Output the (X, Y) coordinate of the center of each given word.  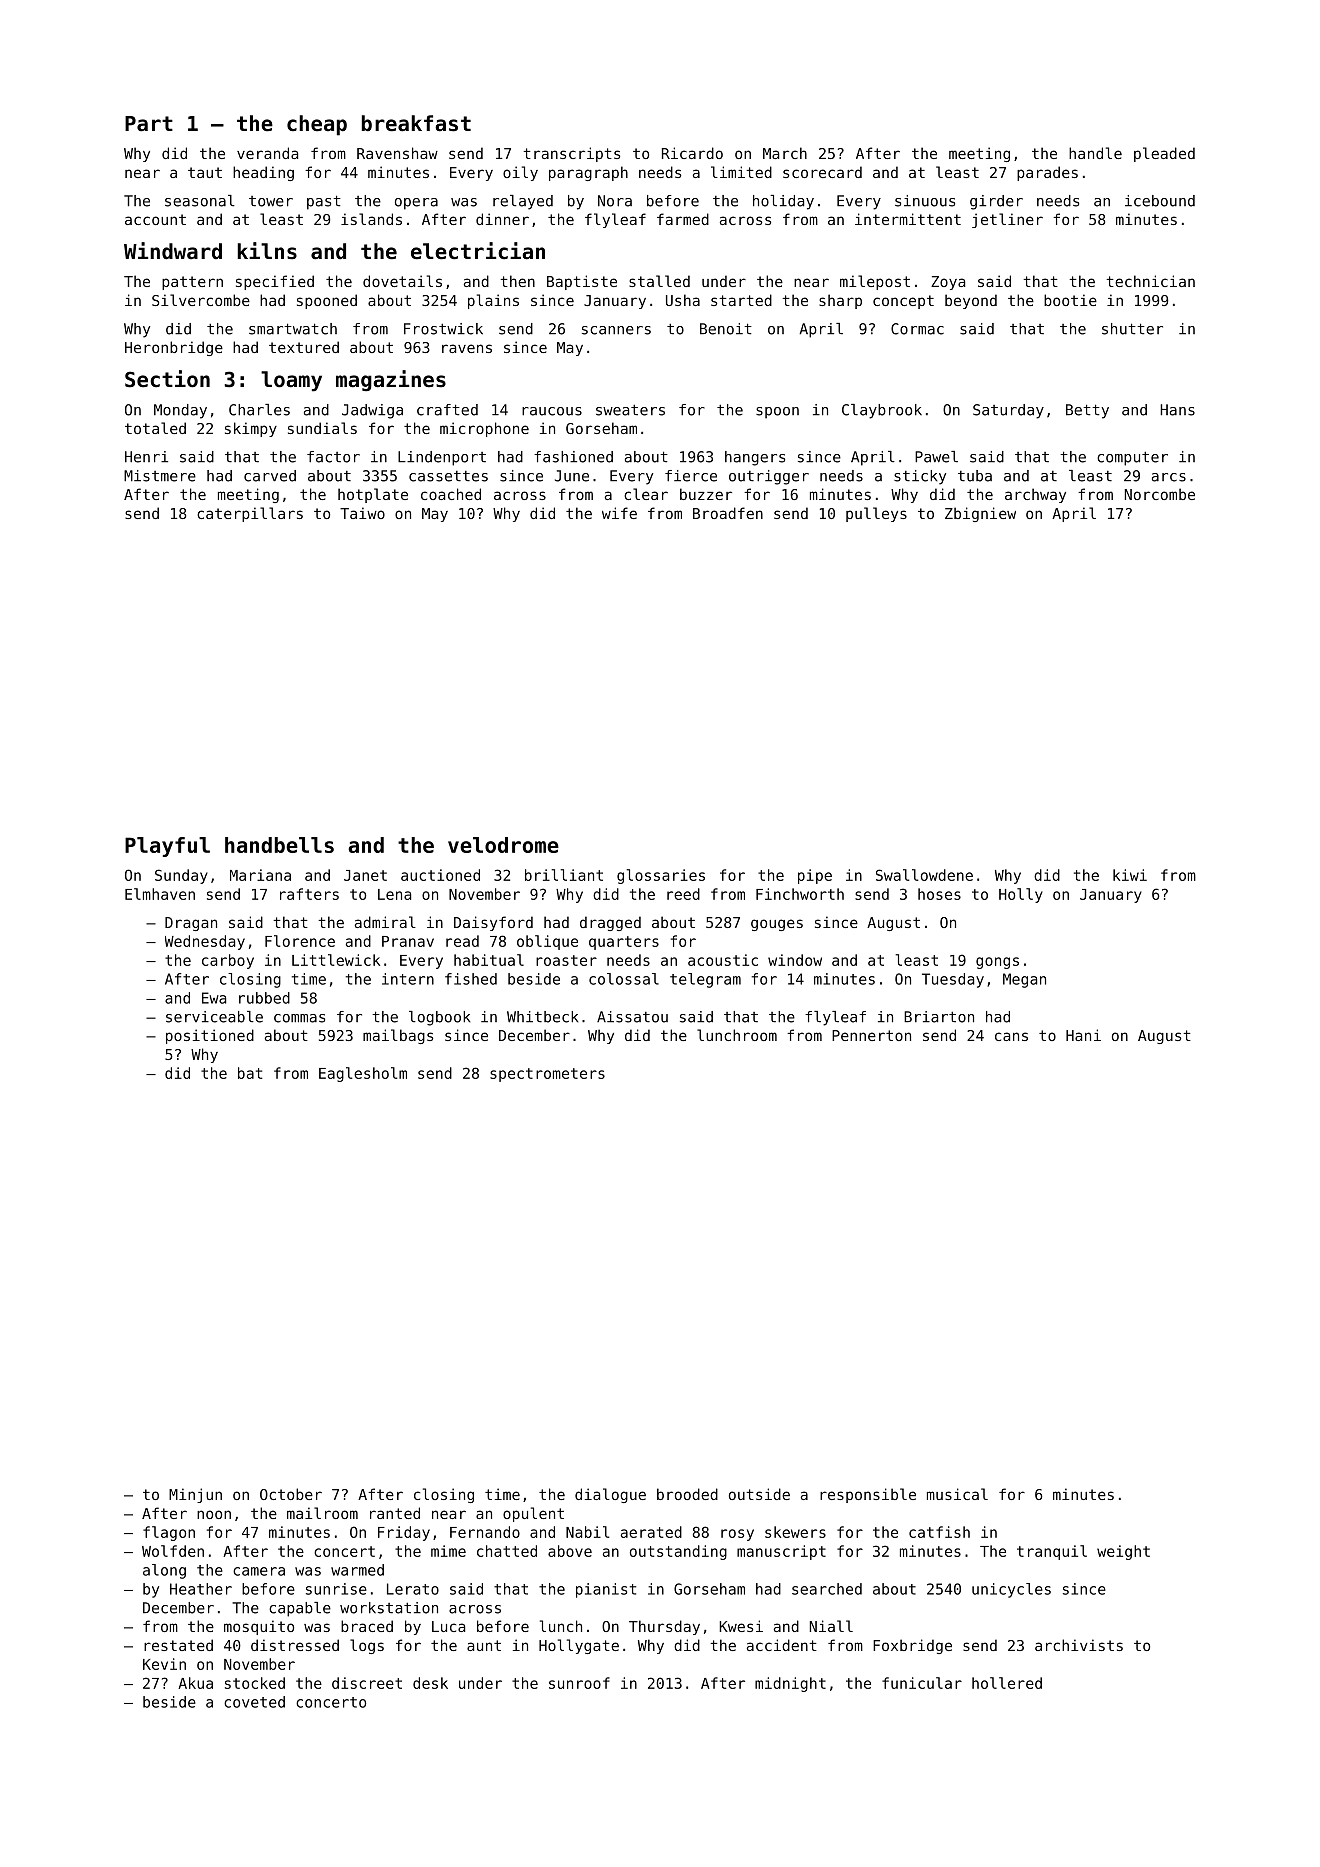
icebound (1160, 201)
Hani (1083, 1035)
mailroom (322, 1513)
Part (149, 124)
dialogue (610, 1495)
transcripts (571, 154)
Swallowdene (924, 875)
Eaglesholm (363, 1074)
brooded (687, 1494)
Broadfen (728, 513)
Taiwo (362, 513)
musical (957, 1494)
